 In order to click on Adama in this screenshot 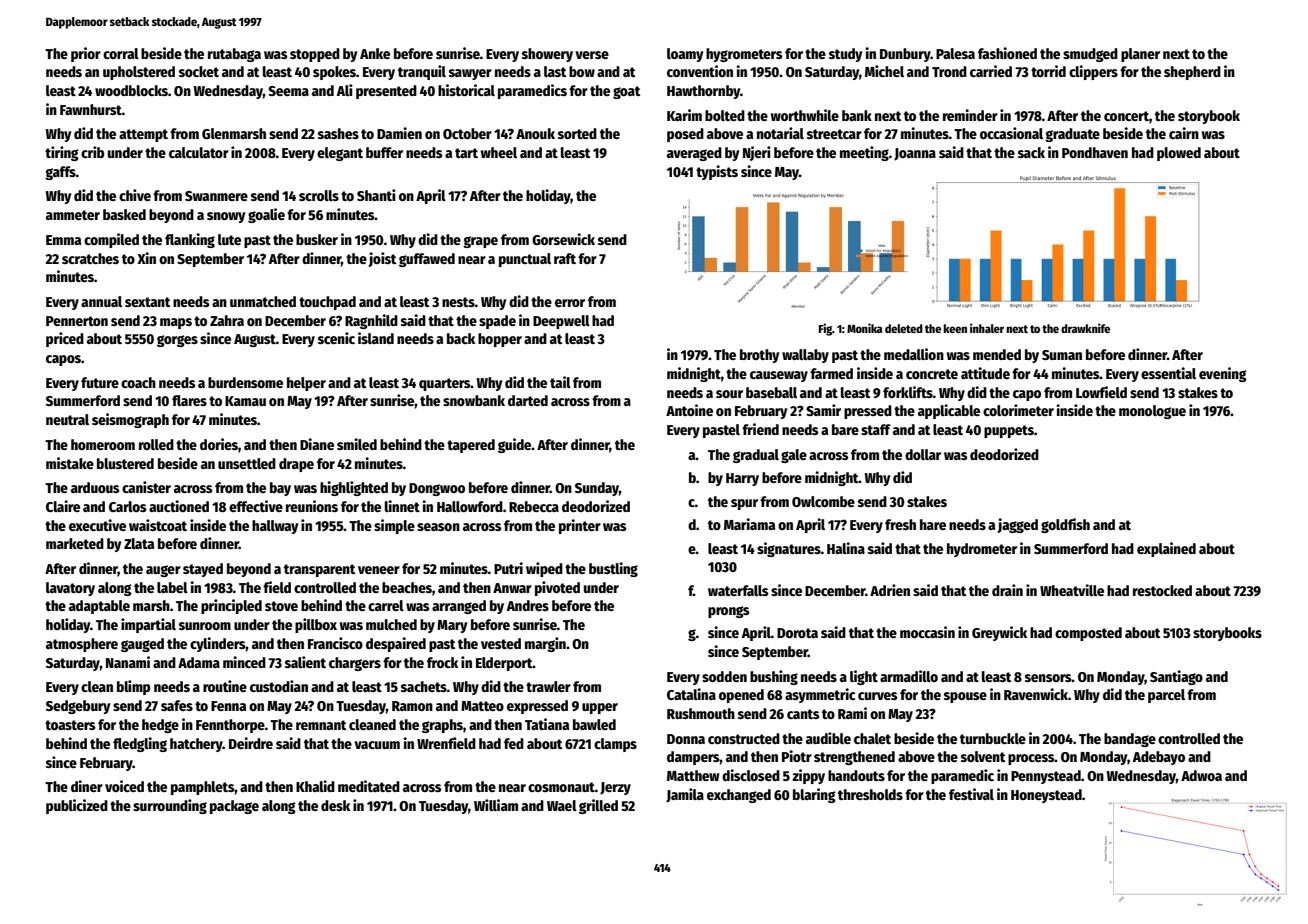, I will do `click(199, 662)`.
